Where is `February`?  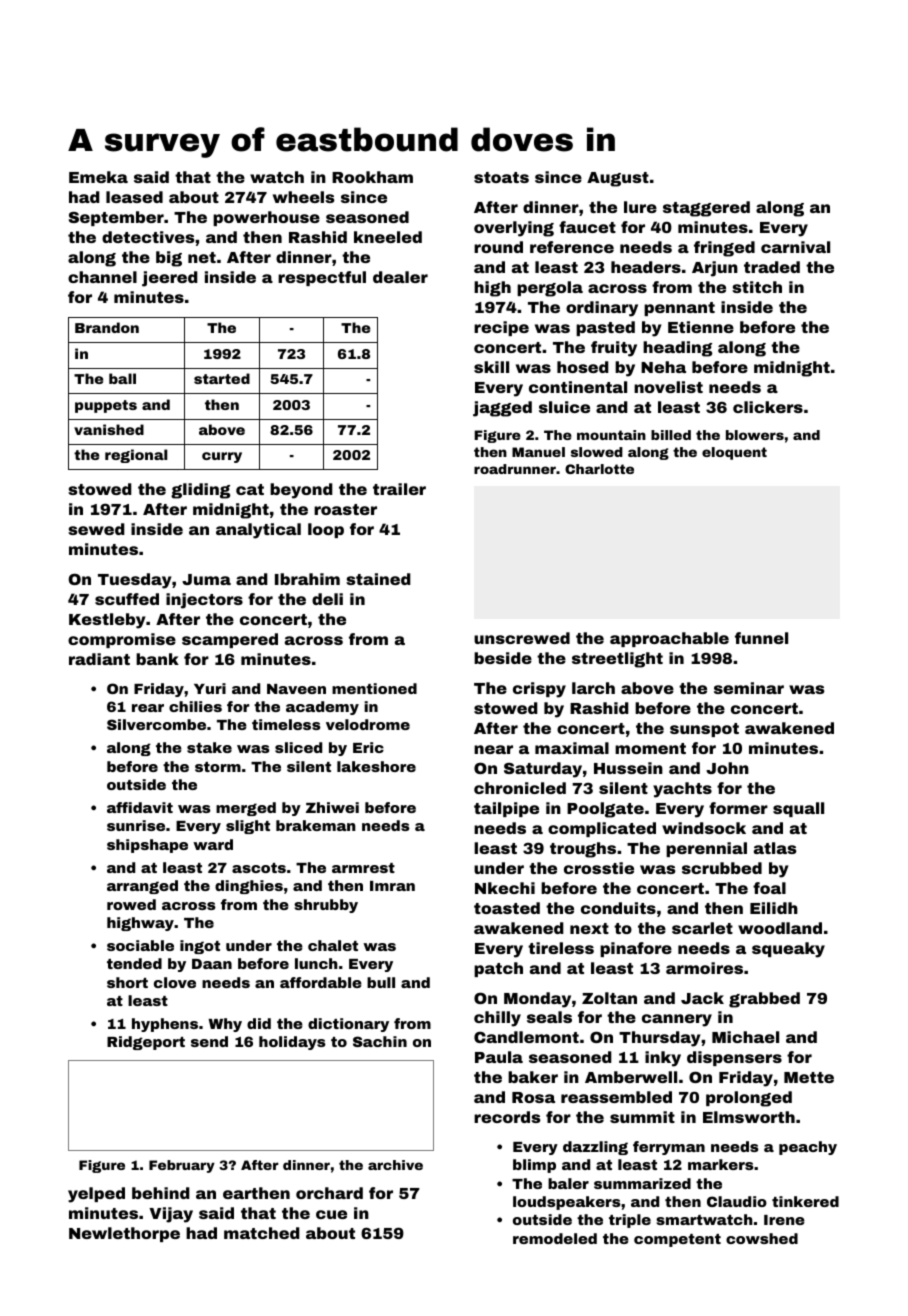
February is located at coordinates (182, 1166).
